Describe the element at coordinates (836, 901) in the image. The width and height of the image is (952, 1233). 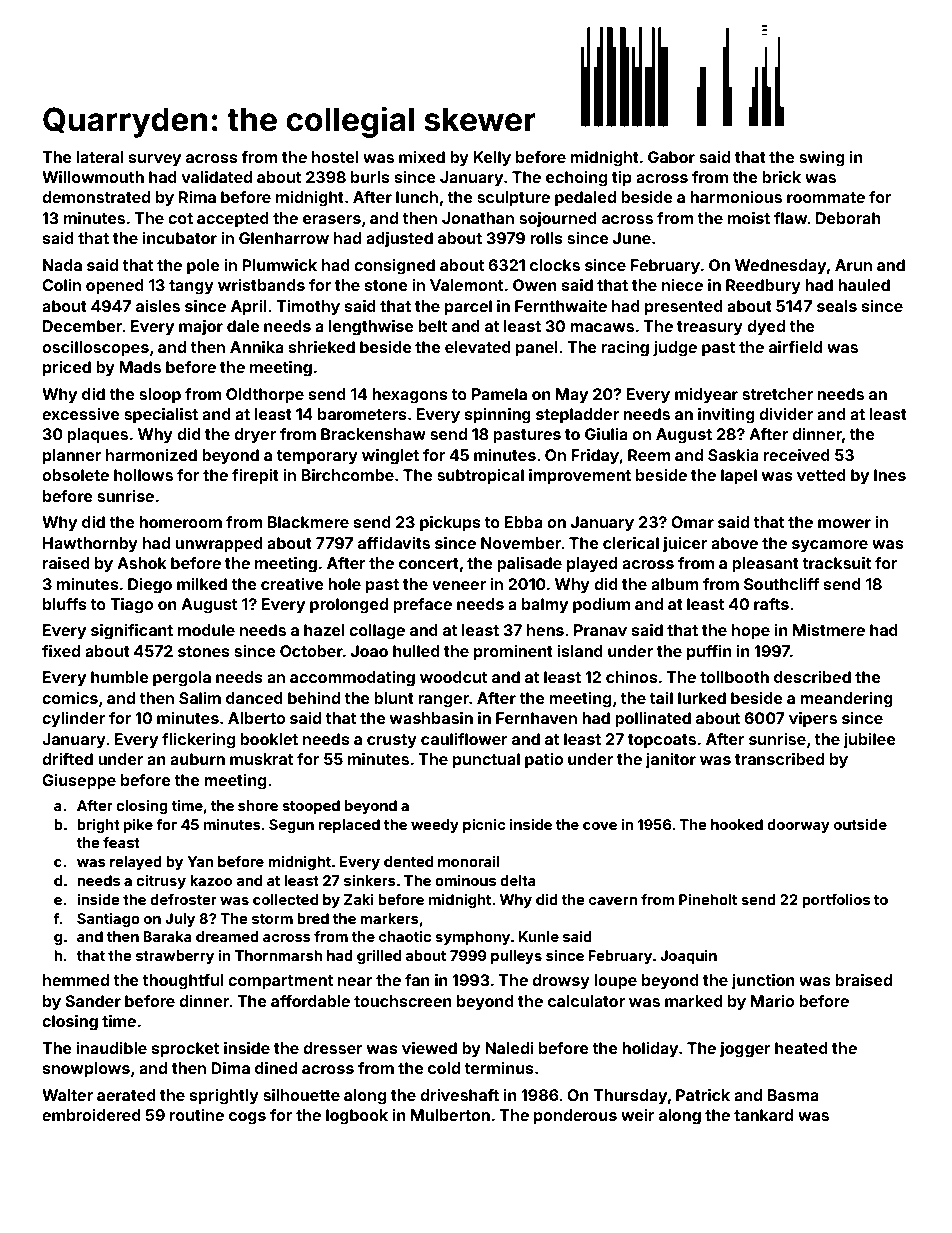
I see `portfolios` at that location.
